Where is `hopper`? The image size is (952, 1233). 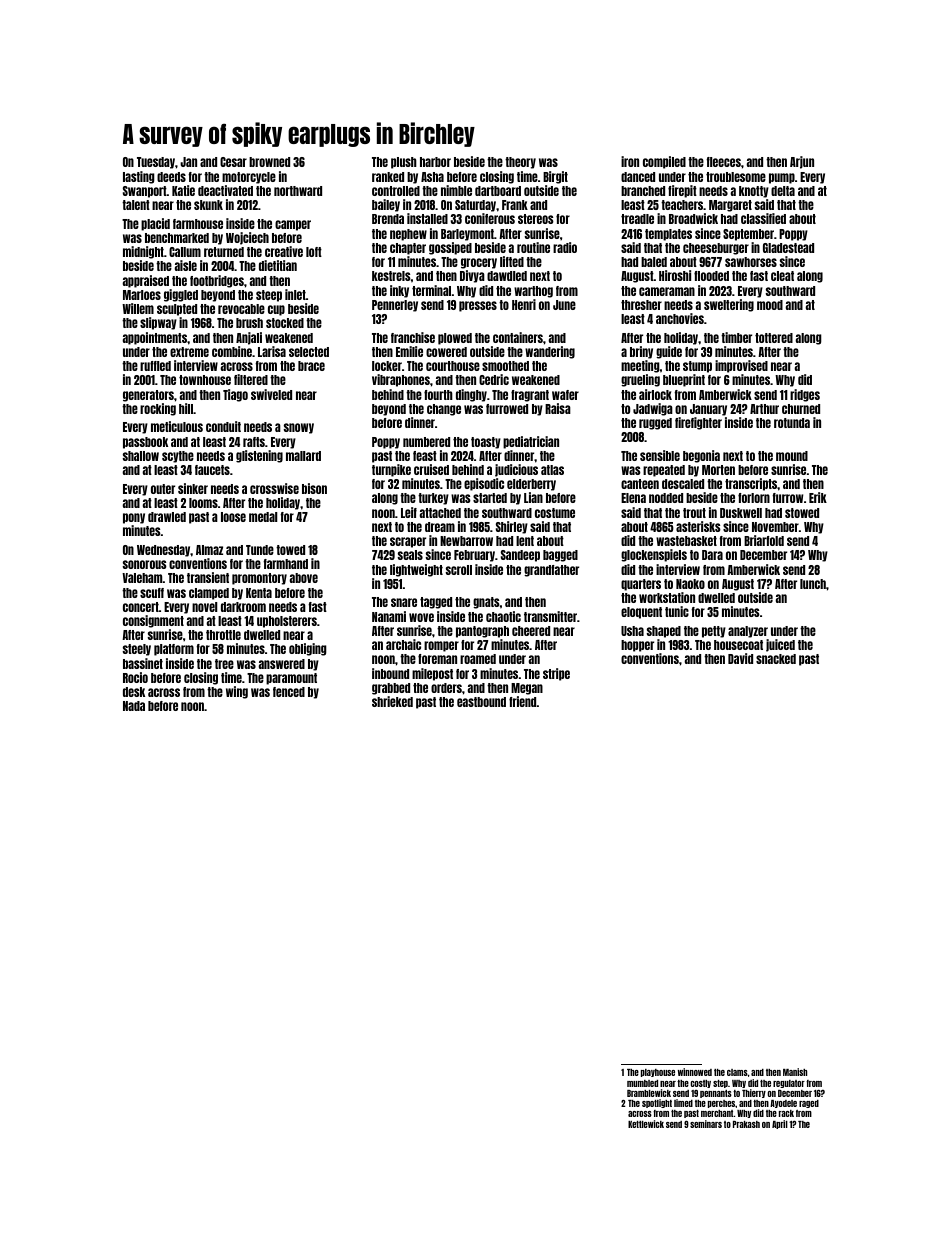
hopper is located at coordinates (637, 646).
